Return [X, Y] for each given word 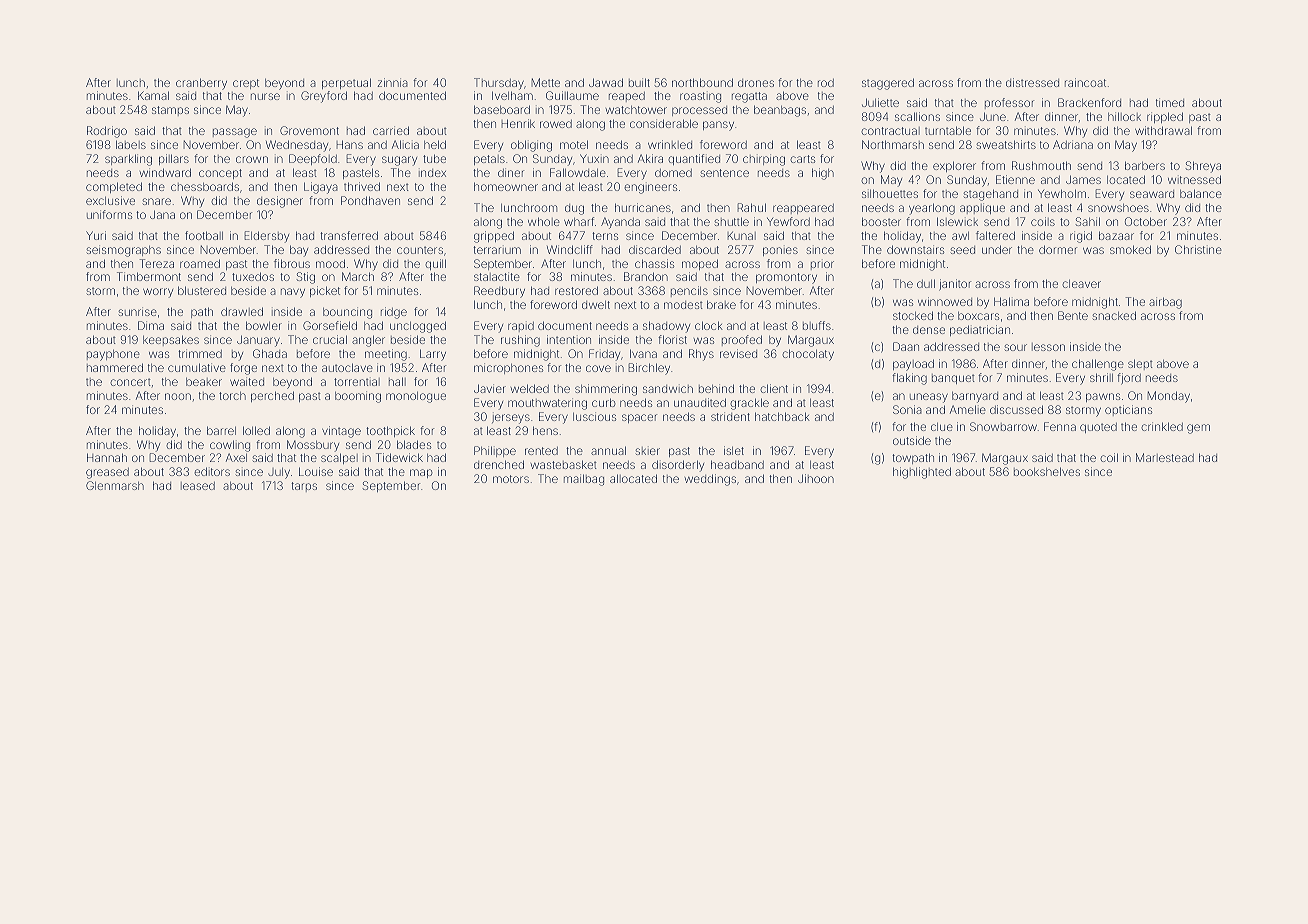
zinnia [392, 82]
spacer [640, 418]
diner [511, 172]
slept [1140, 364]
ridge [394, 313]
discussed [1016, 409]
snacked [1114, 315]
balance [1201, 193]
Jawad [606, 82]
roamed [200, 263]
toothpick [390, 431]
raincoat [1085, 82]
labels [131, 144]
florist [672, 339]
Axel [236, 457]
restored [576, 290]
